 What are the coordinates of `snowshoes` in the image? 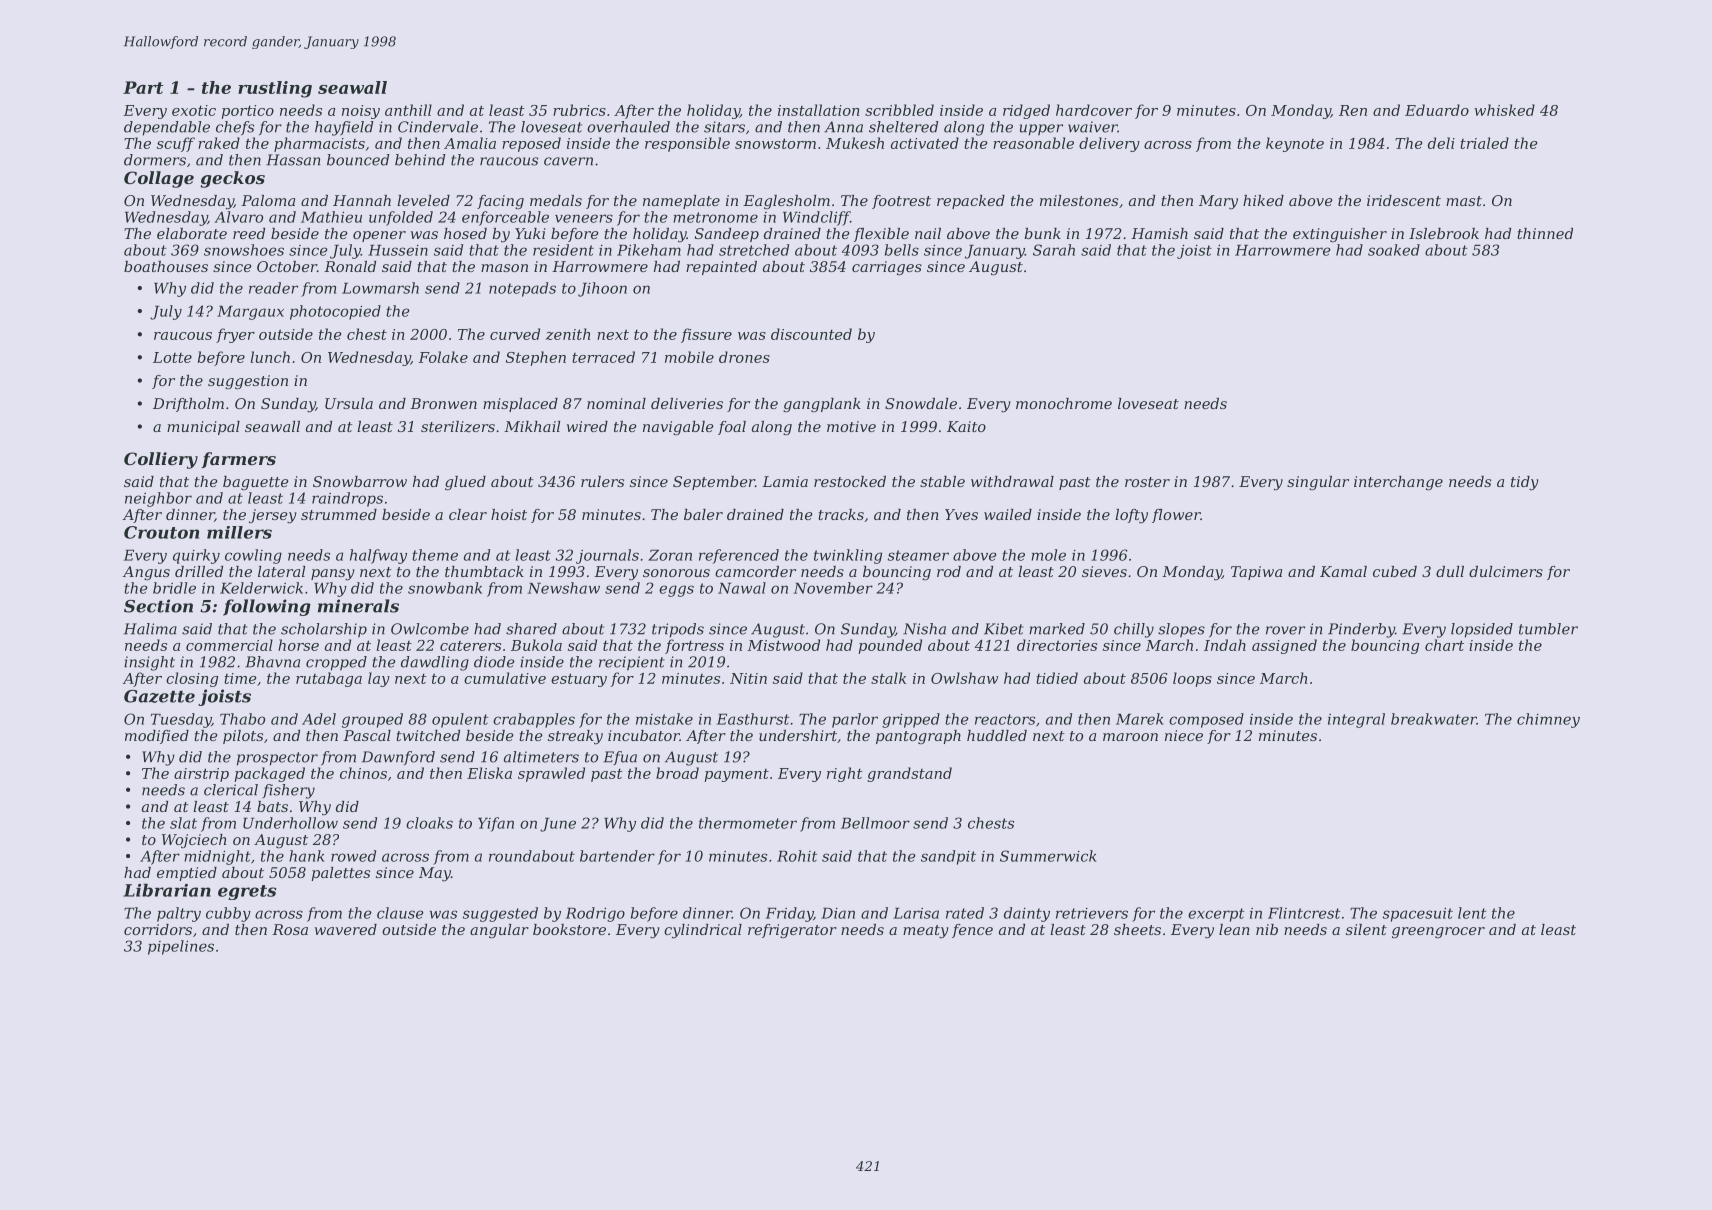 It's located at (244, 250).
